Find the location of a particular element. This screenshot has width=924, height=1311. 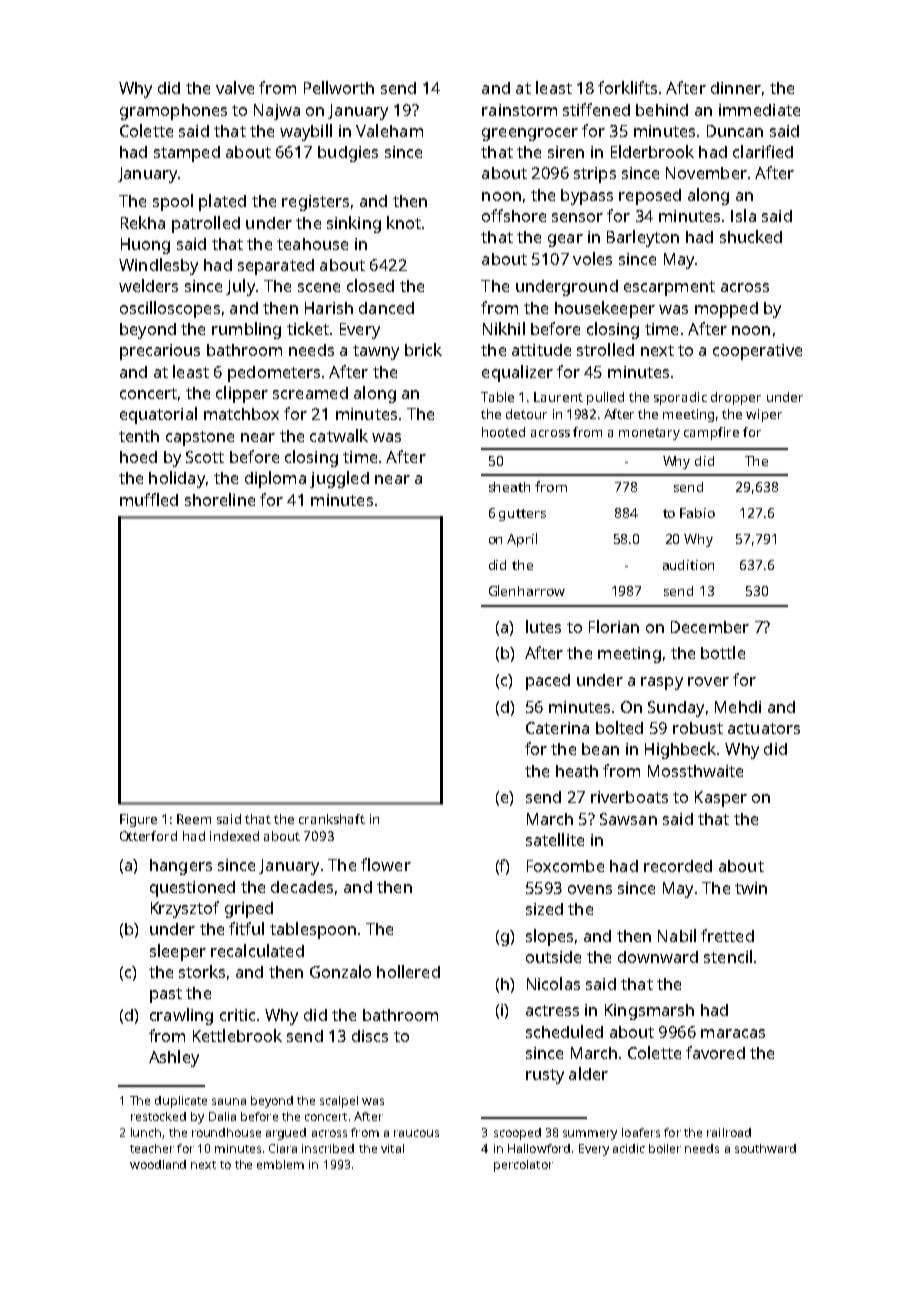

Pellworth is located at coordinates (339, 87).
